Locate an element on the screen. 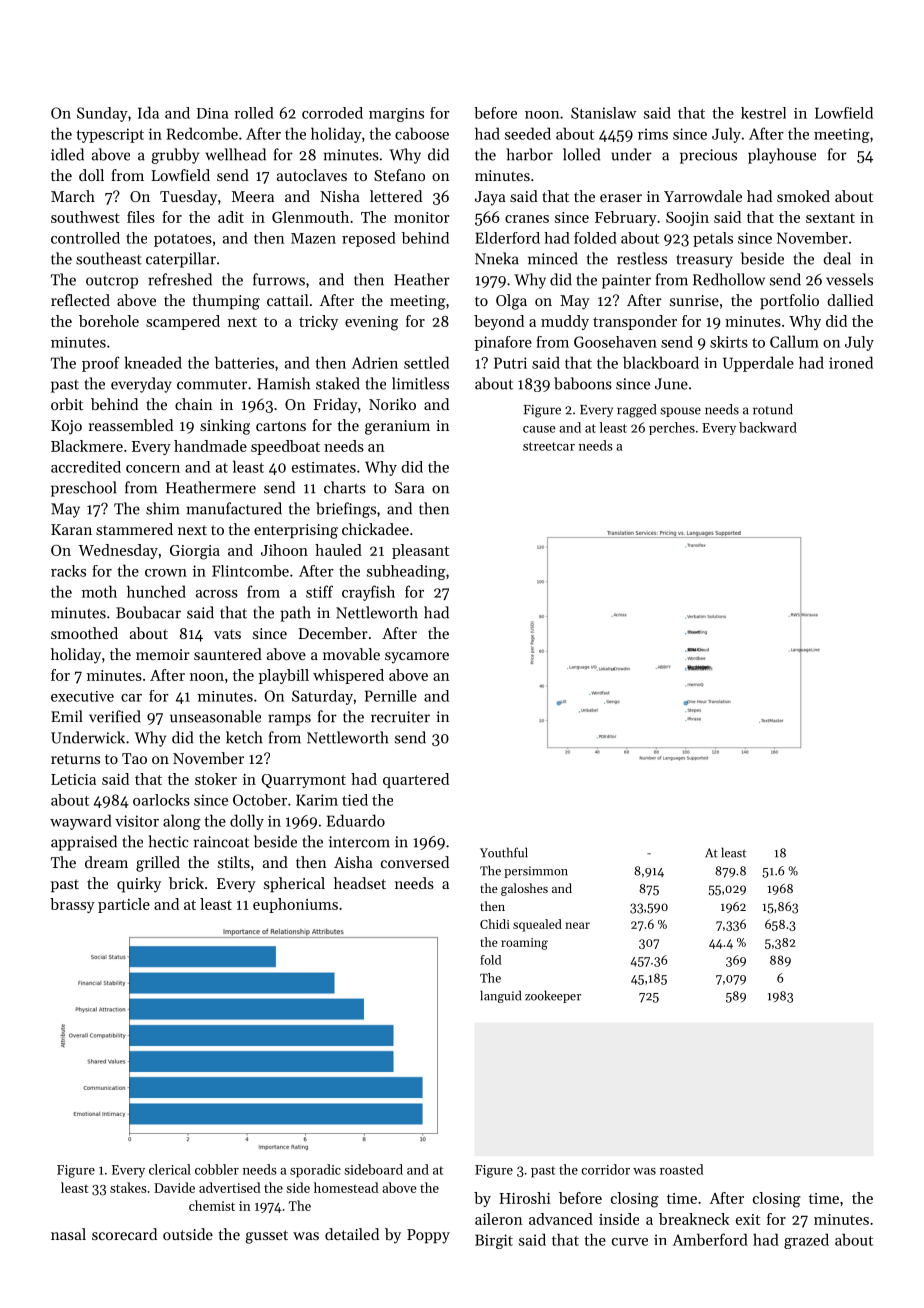 This screenshot has width=924, height=1308. lolled is located at coordinates (581, 154).
